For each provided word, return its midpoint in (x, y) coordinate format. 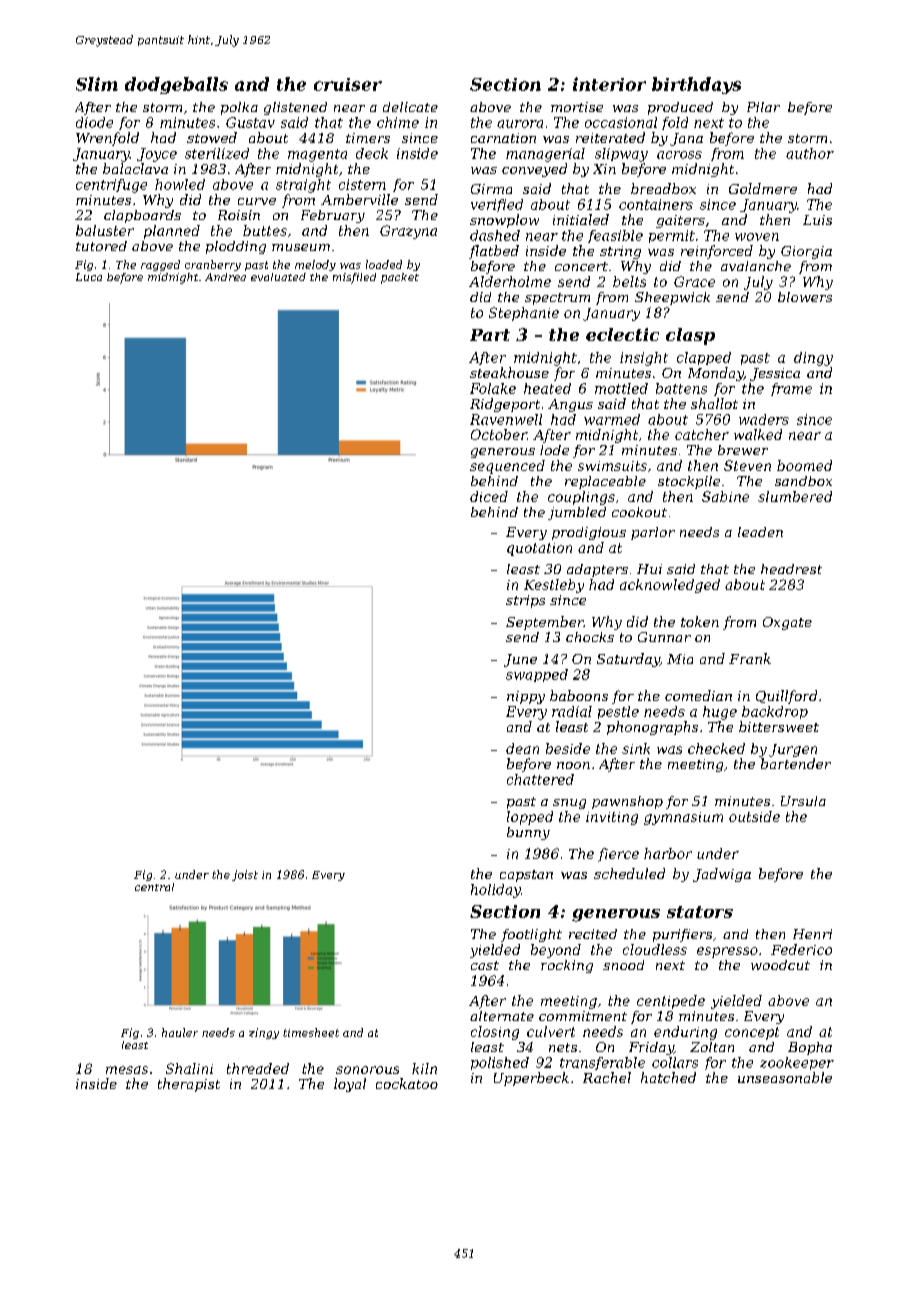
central (154, 887)
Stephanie (524, 314)
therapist (189, 1085)
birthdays (696, 85)
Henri (812, 934)
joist (245, 875)
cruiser (348, 84)
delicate (410, 107)
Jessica (775, 374)
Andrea (225, 277)
